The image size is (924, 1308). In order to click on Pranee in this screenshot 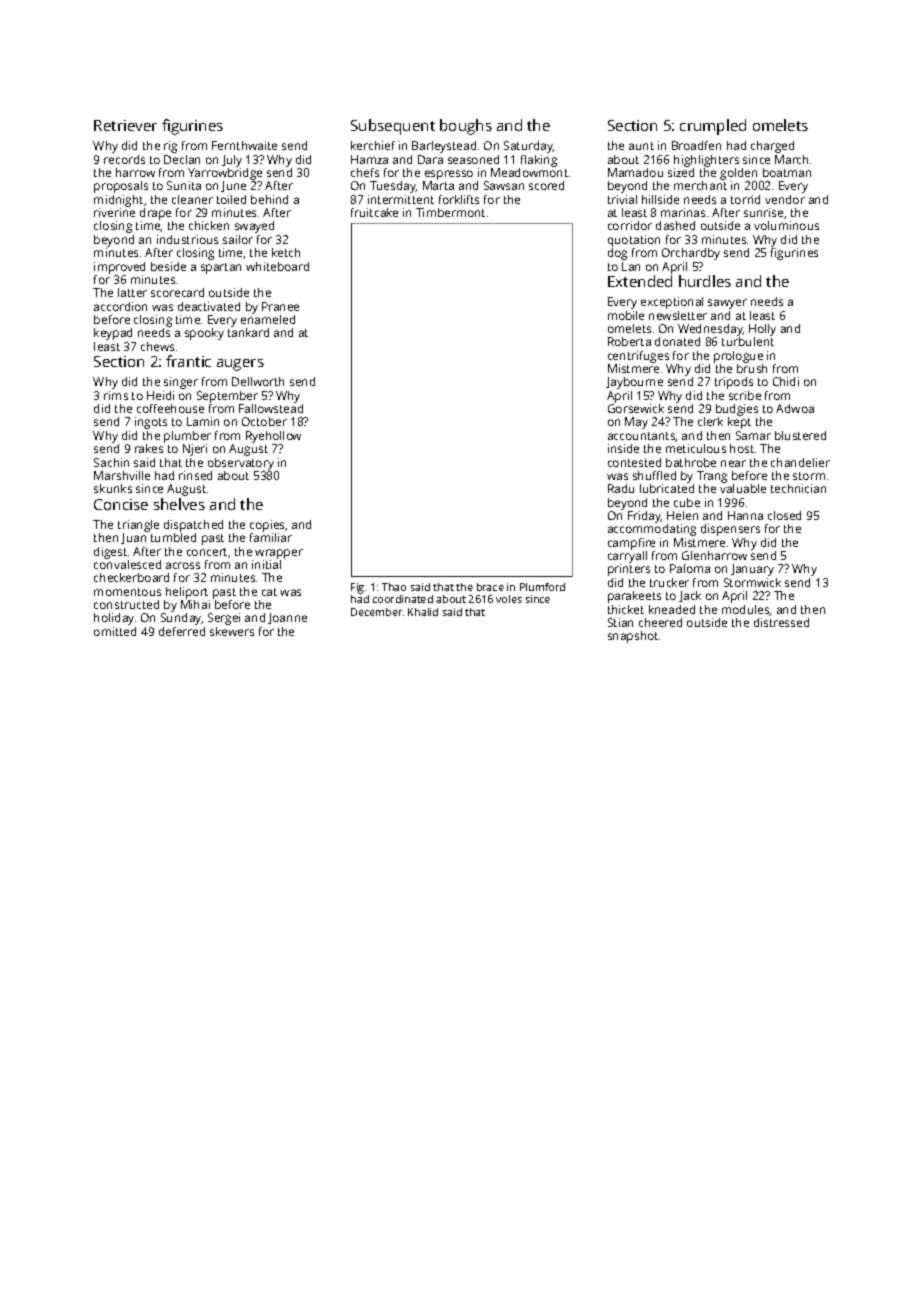, I will do `click(280, 306)`.
